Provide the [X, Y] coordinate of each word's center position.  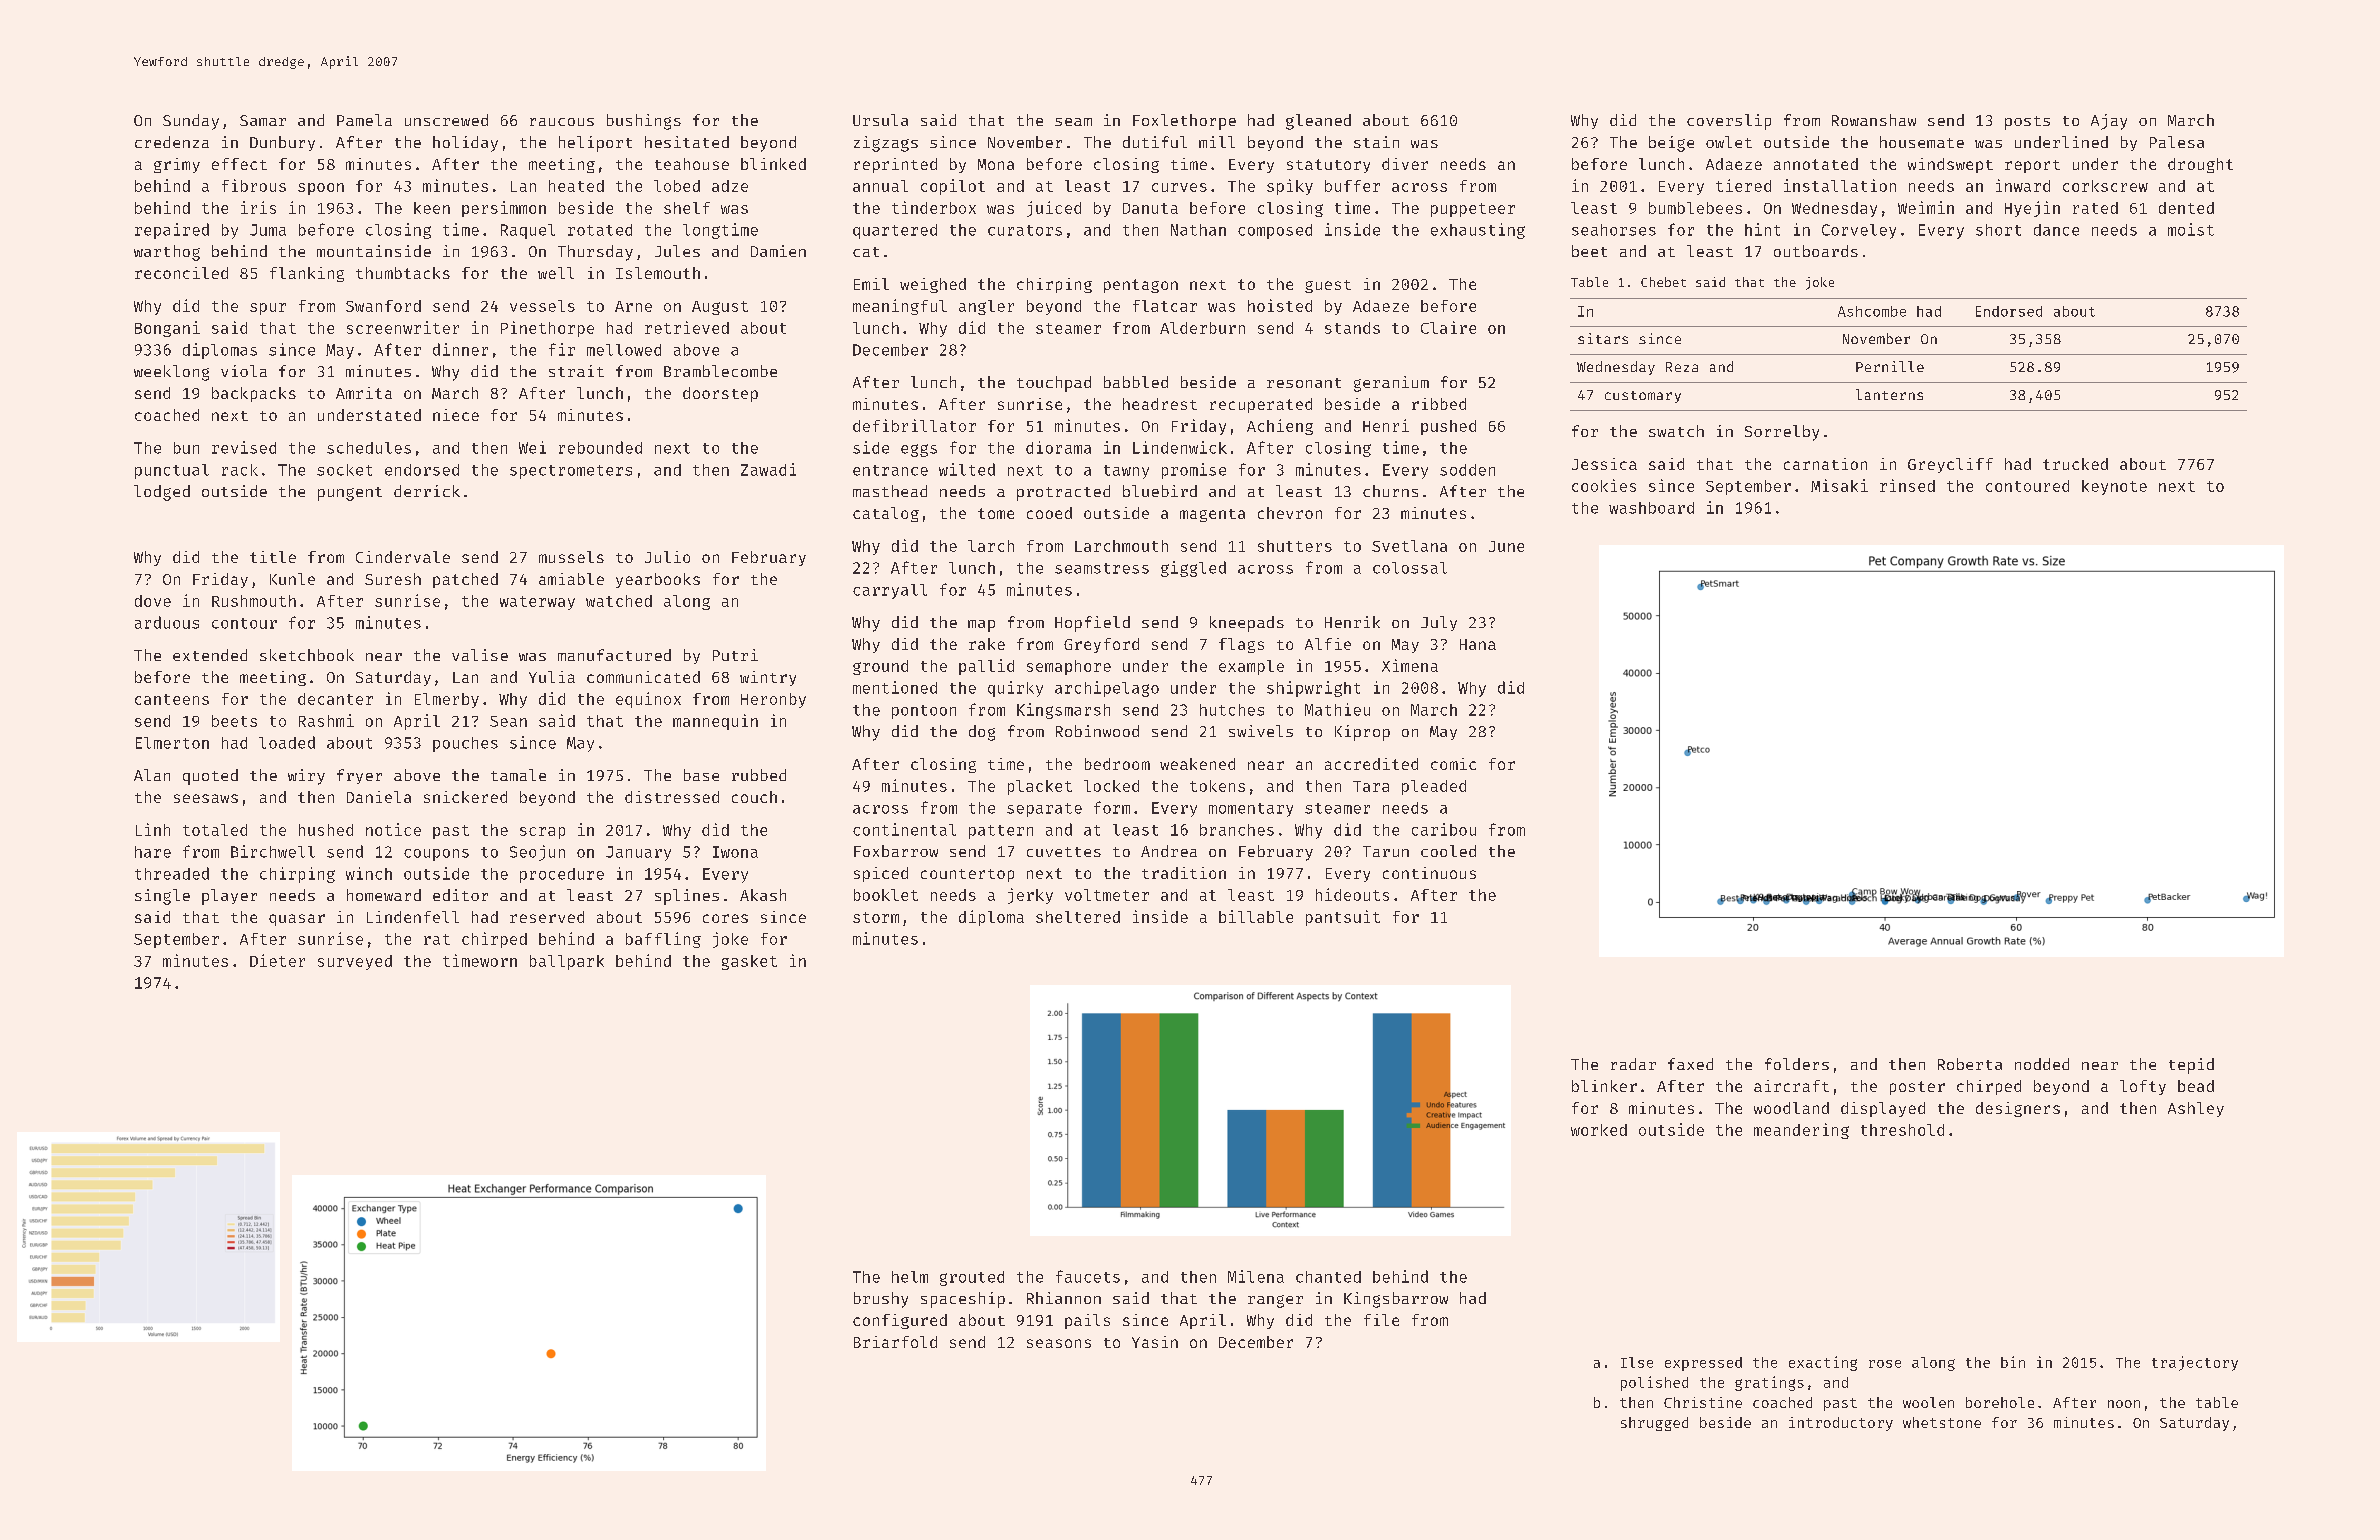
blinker [1604, 1086]
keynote [2114, 487]
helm [910, 1277]
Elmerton [172, 743]
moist [2191, 229]
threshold [1902, 1130]
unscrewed [446, 120]
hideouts [1352, 894]
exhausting [1478, 231]
